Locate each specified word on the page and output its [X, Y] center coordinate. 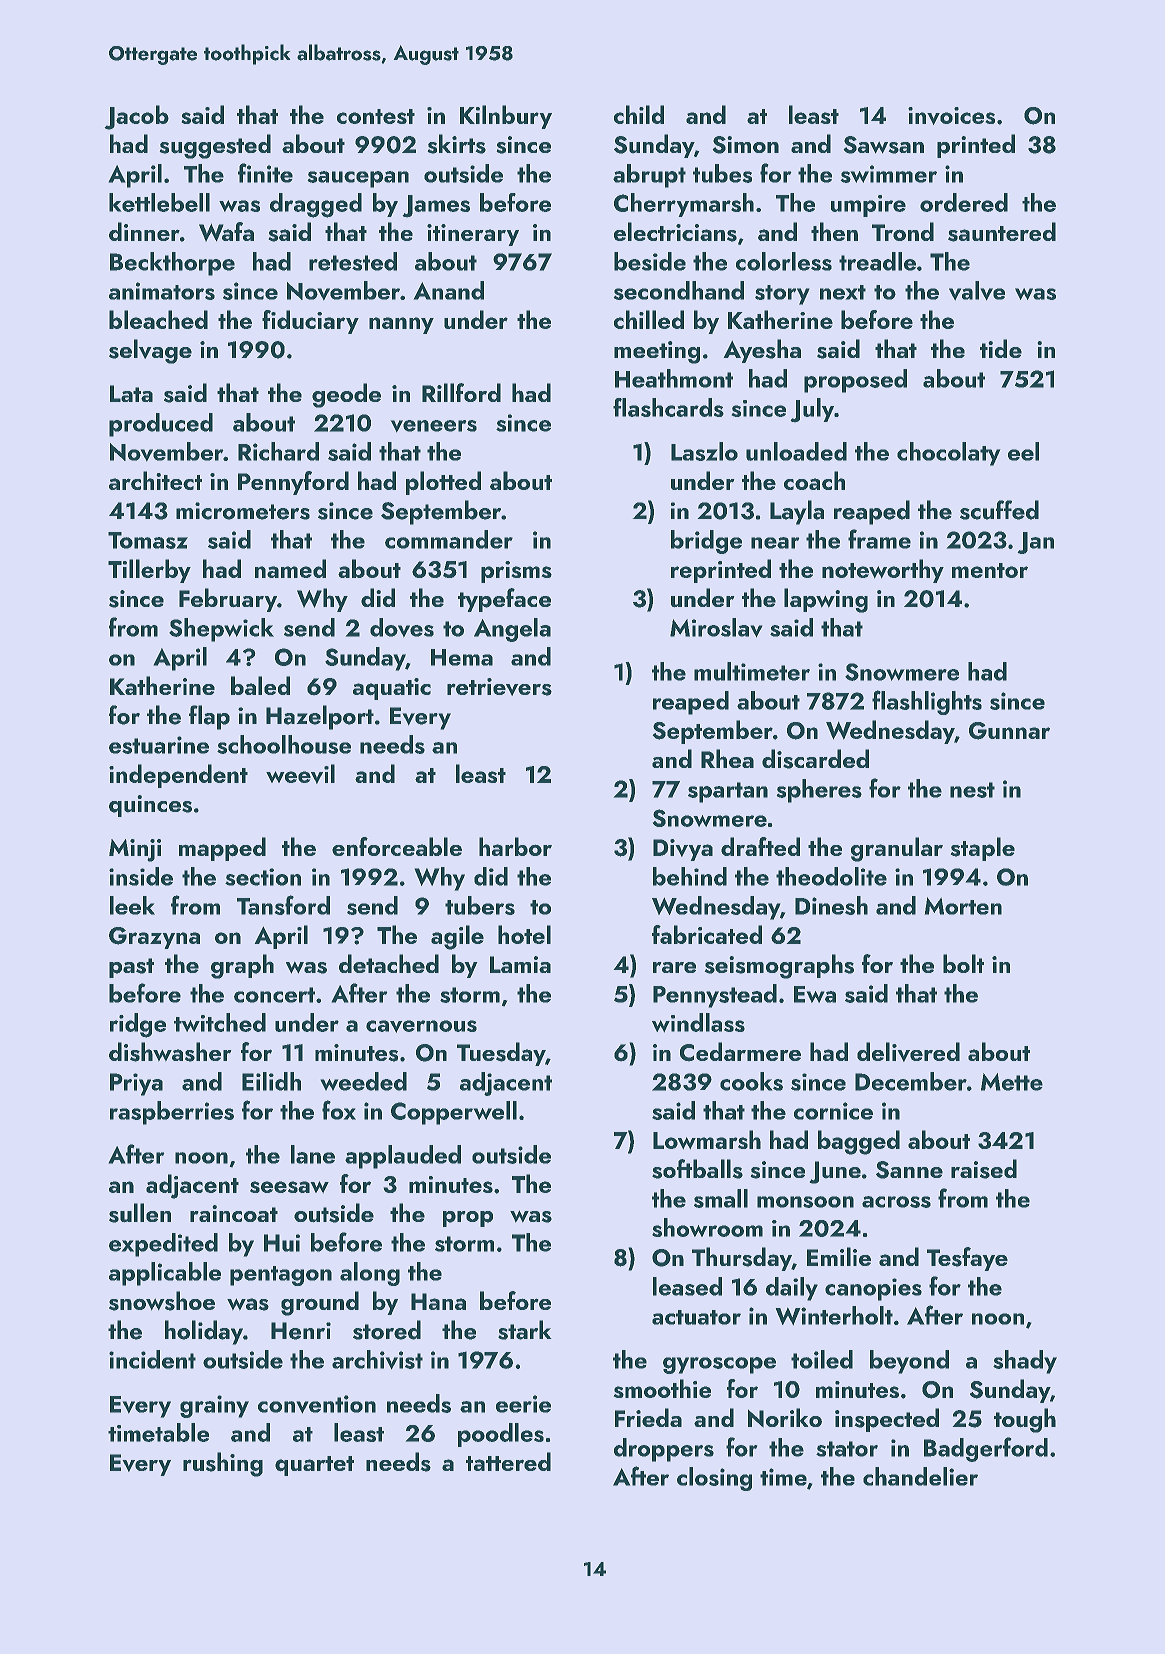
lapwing [826, 600]
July [812, 410]
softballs [697, 1169]
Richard [278, 451]
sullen [140, 1213]
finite [265, 173]
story [782, 295]
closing [714, 1479]
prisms [516, 572]
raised [984, 1169]
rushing [223, 1464]
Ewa [815, 994]
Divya [683, 850]
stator [847, 1449]
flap [209, 717]
